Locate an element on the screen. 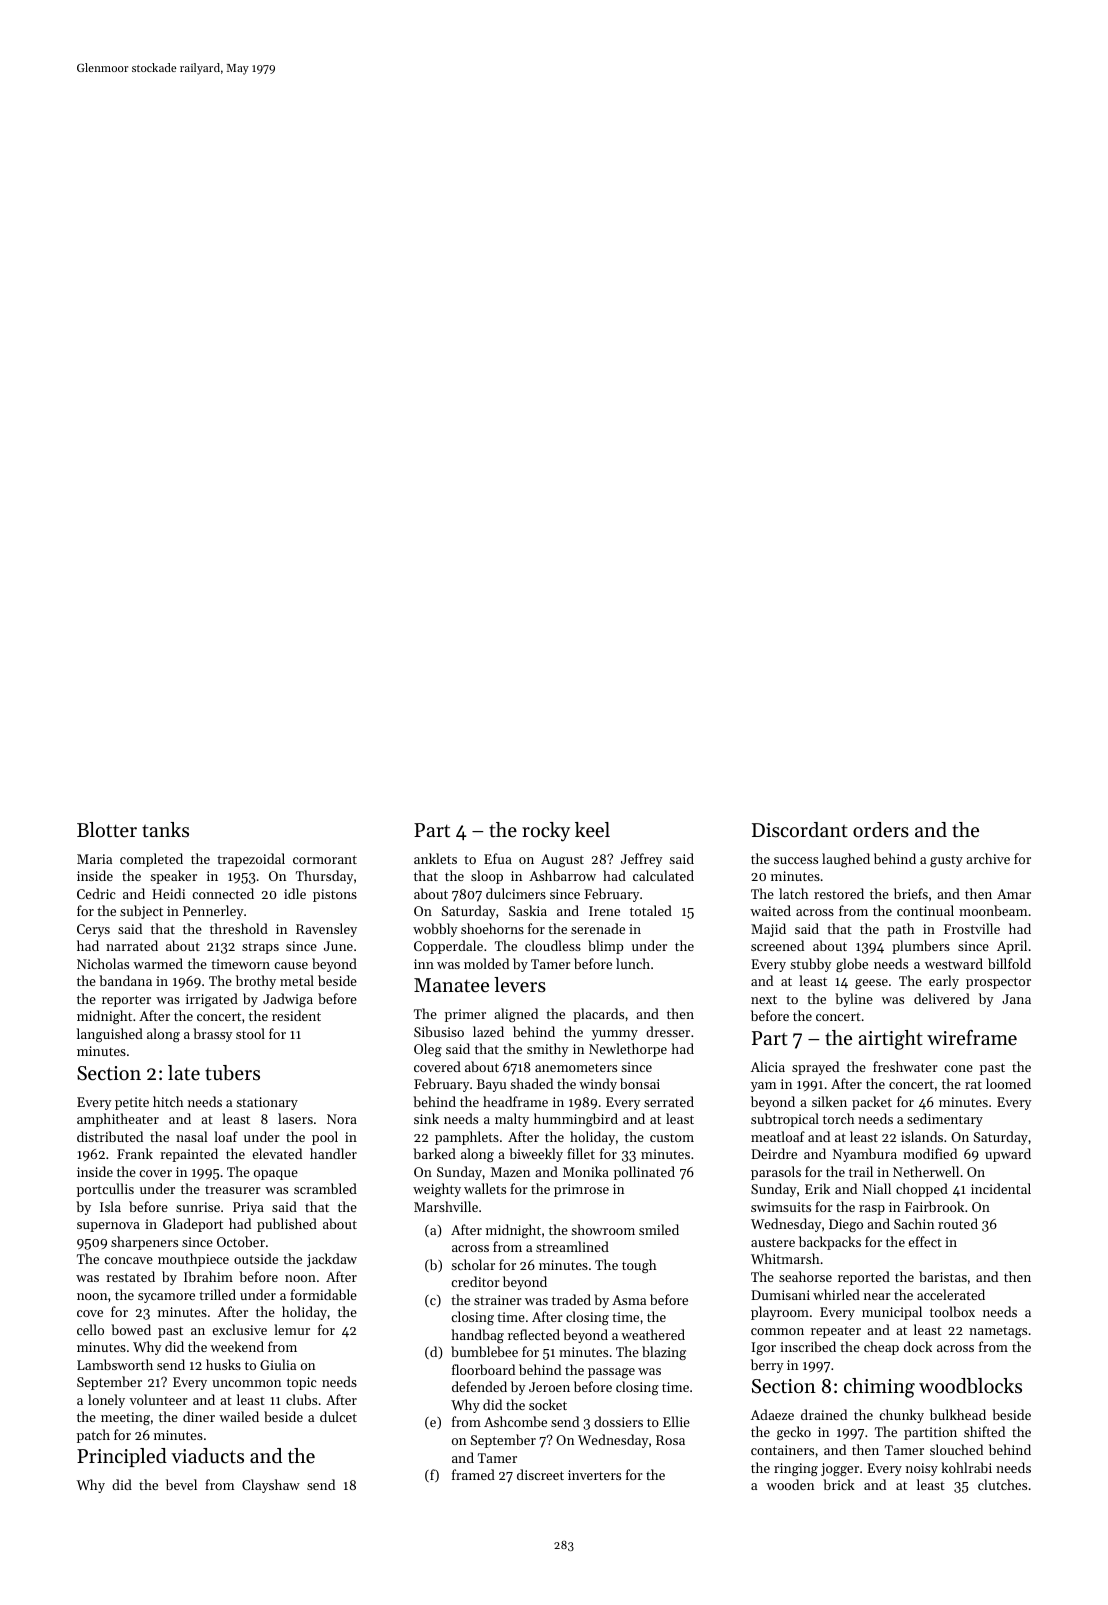 Image resolution: width=1108 pixels, height=1605 pixels. Discordant is located at coordinates (800, 830).
